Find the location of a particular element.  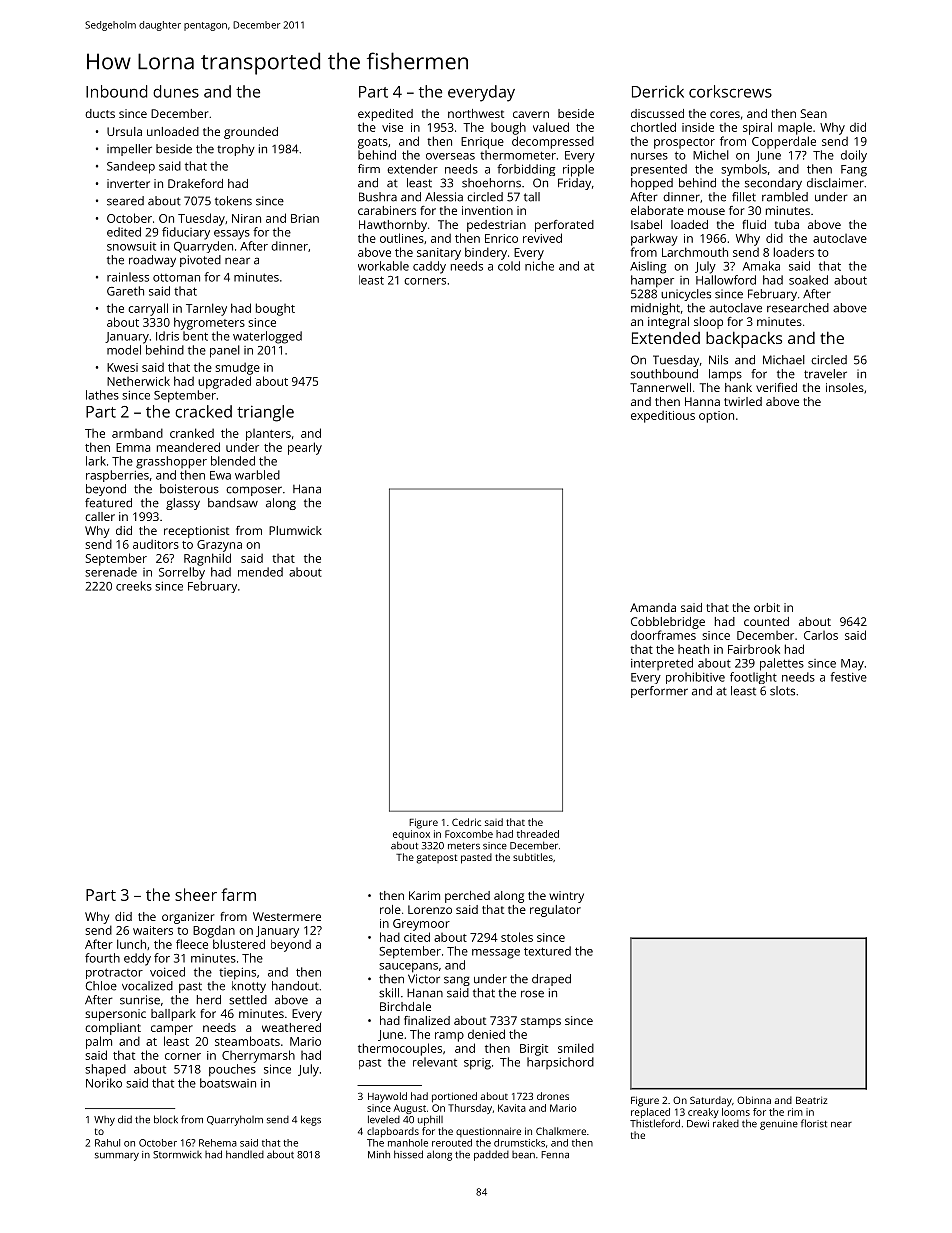

northwest is located at coordinates (476, 113).
